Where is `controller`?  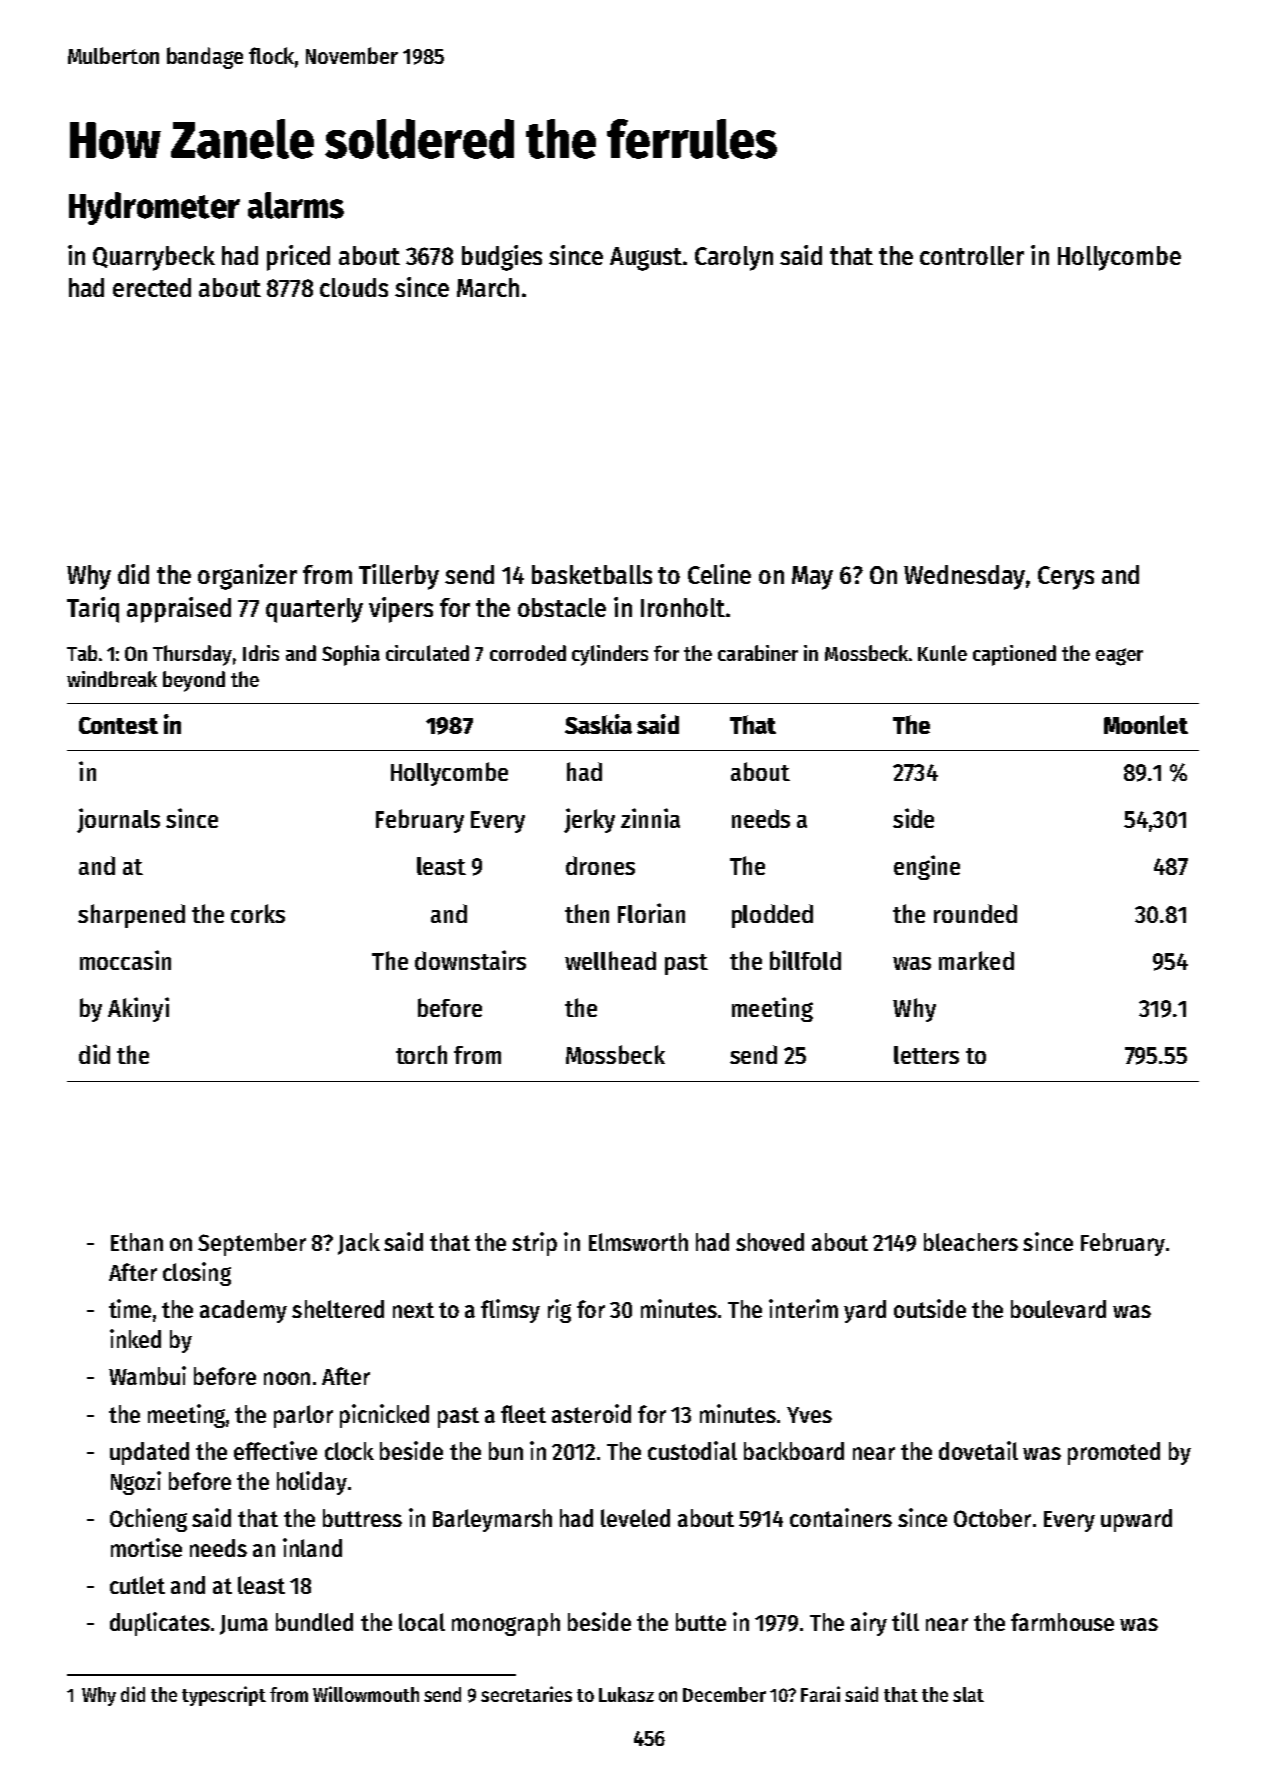
controller is located at coordinates (972, 255).
